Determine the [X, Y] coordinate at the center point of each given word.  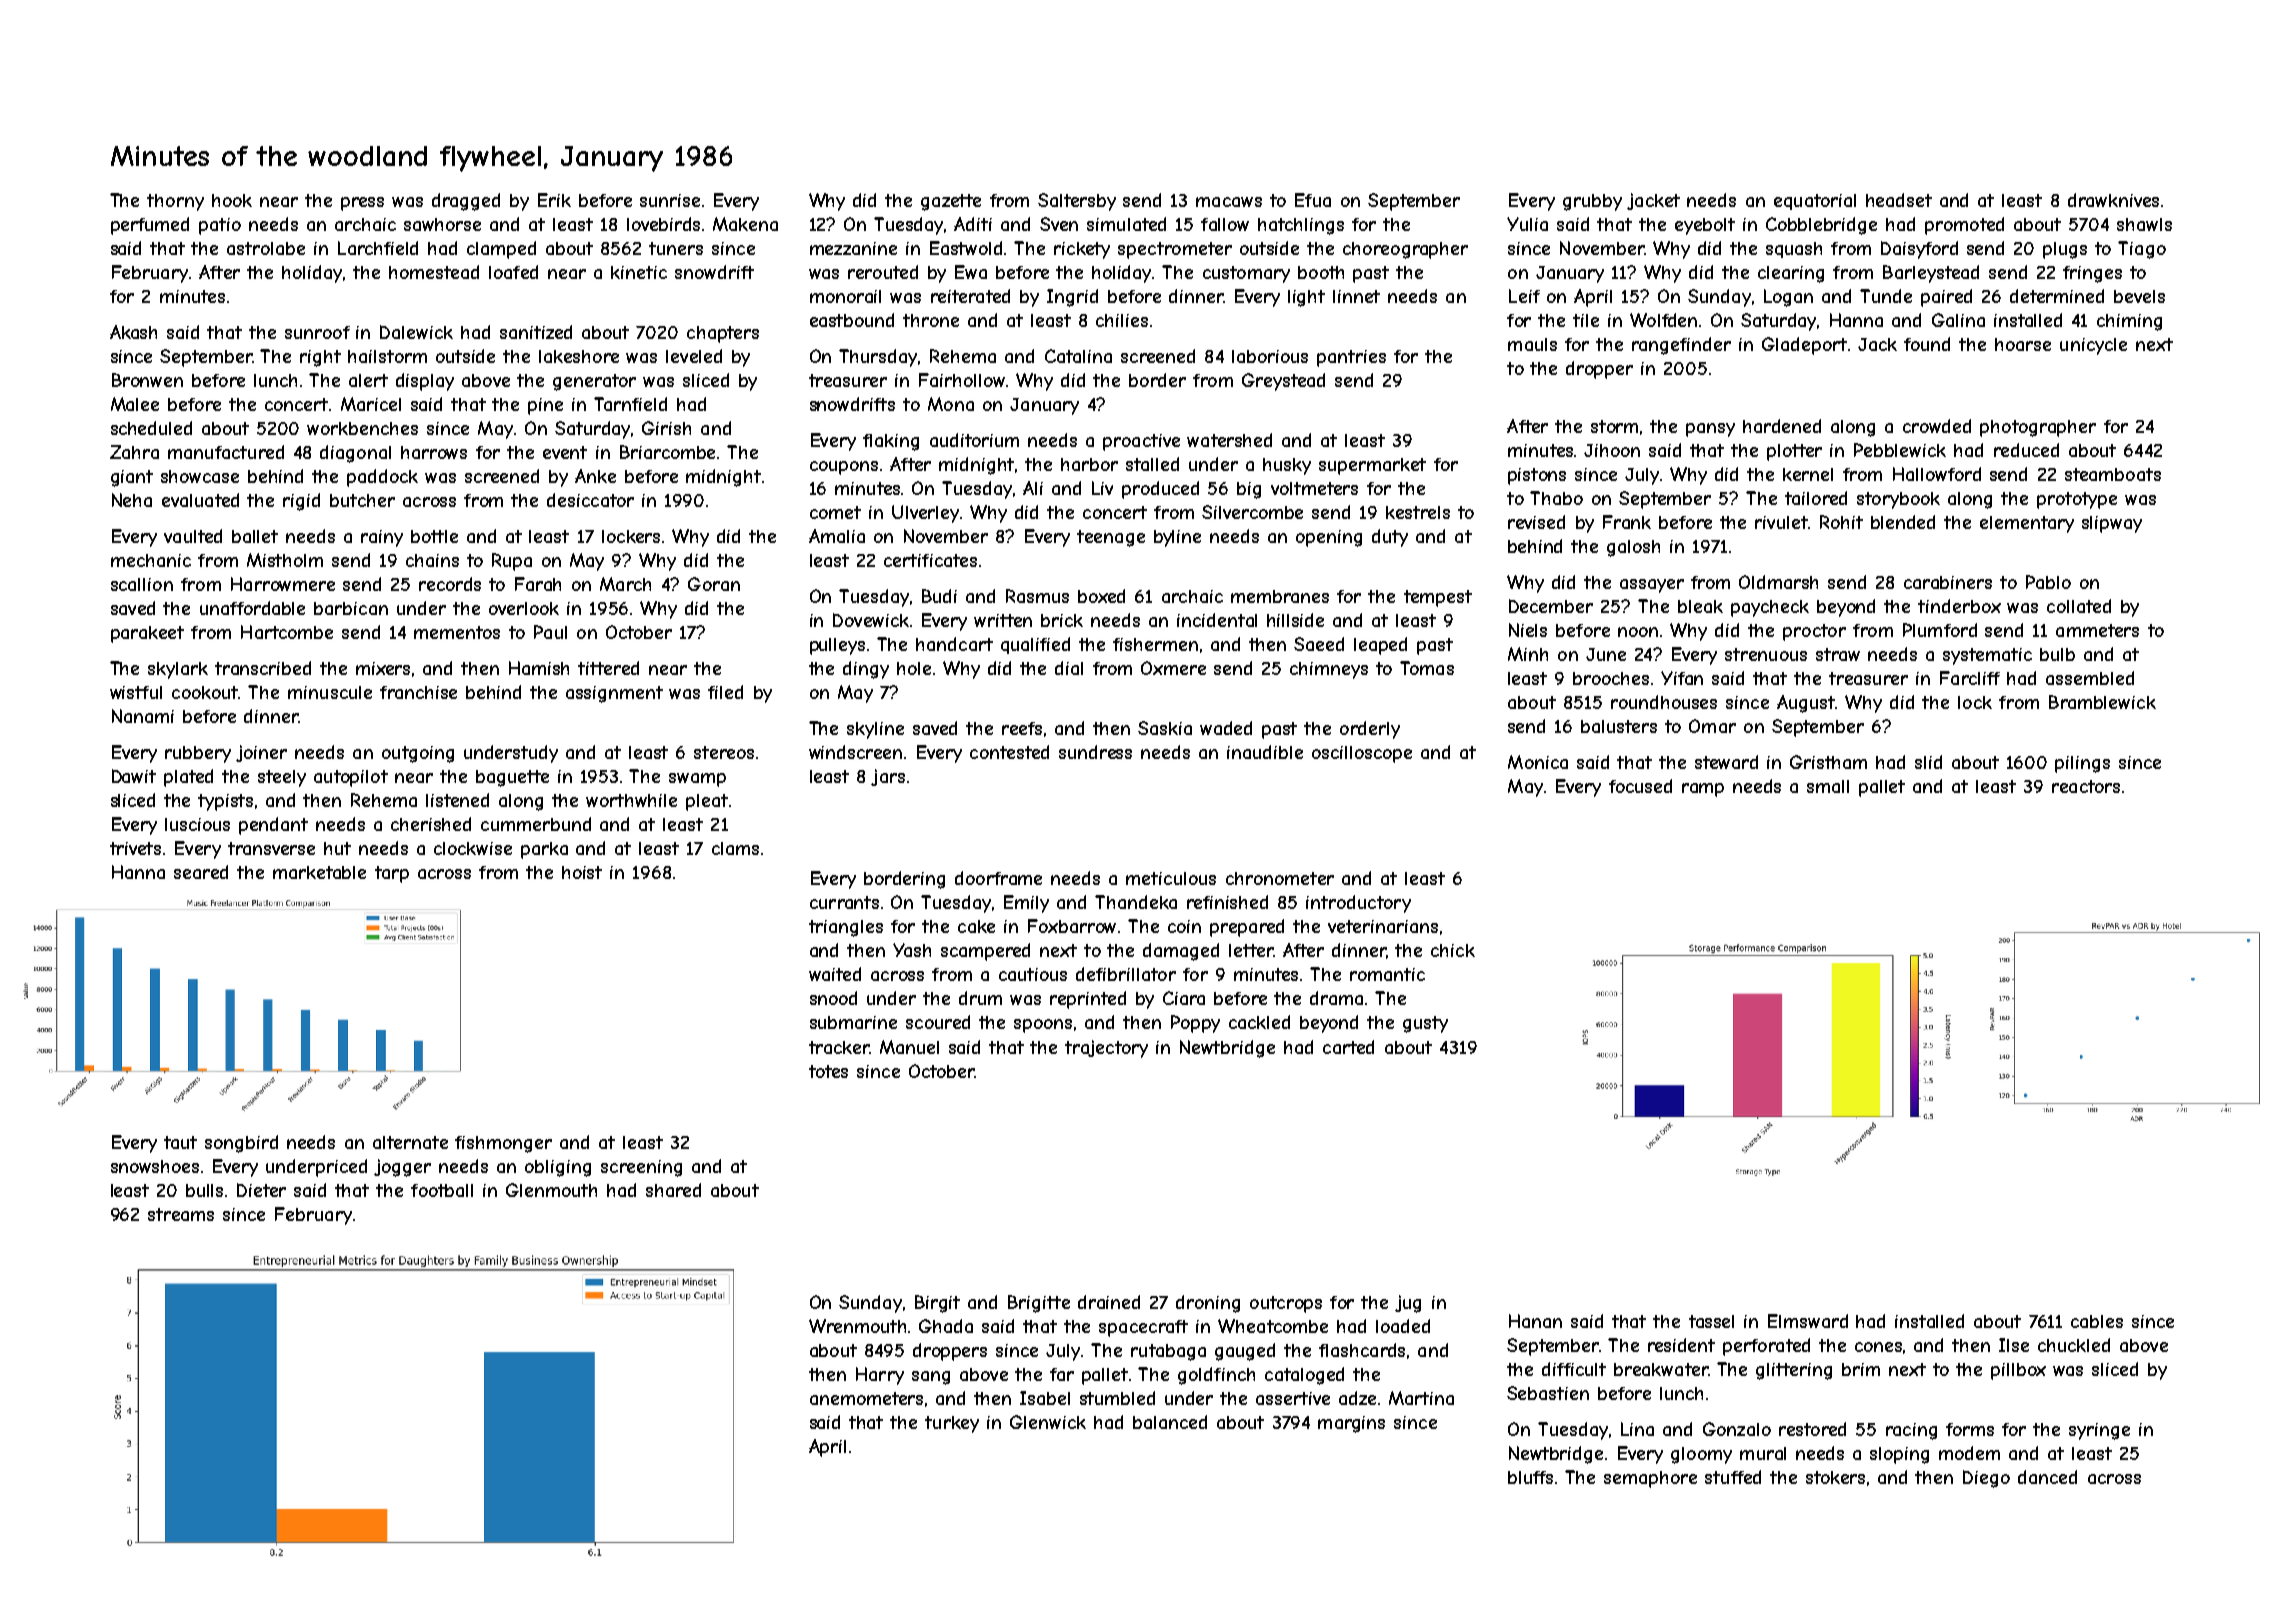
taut [180, 1142]
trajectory [1106, 1049]
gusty [1425, 1024]
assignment [614, 694]
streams [181, 1214]
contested [1009, 752]
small [1828, 786]
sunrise [670, 200]
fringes [2092, 274]
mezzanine [853, 248]
